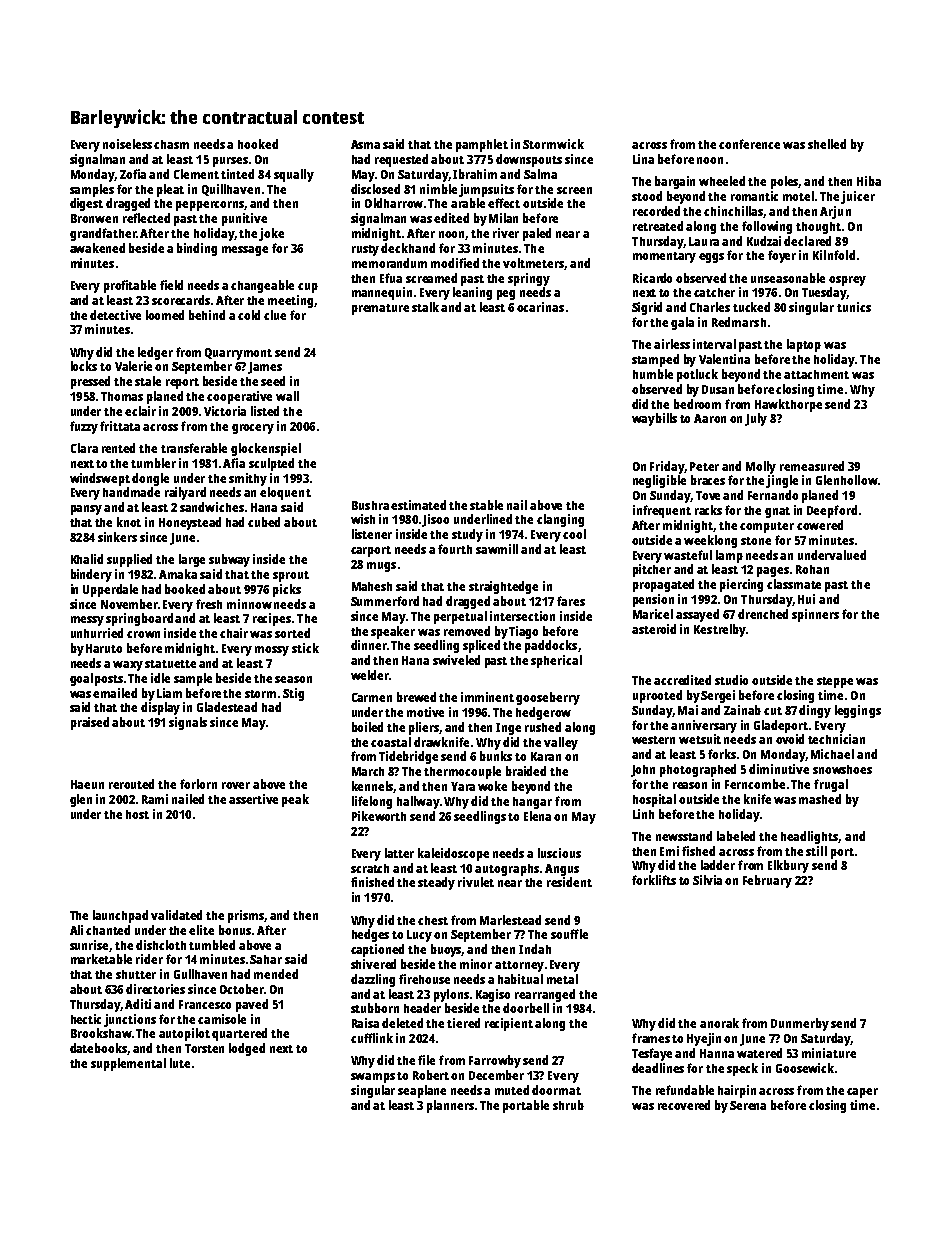 The width and height of the page is (952, 1233). I want to click on Sahar, so click(266, 959).
